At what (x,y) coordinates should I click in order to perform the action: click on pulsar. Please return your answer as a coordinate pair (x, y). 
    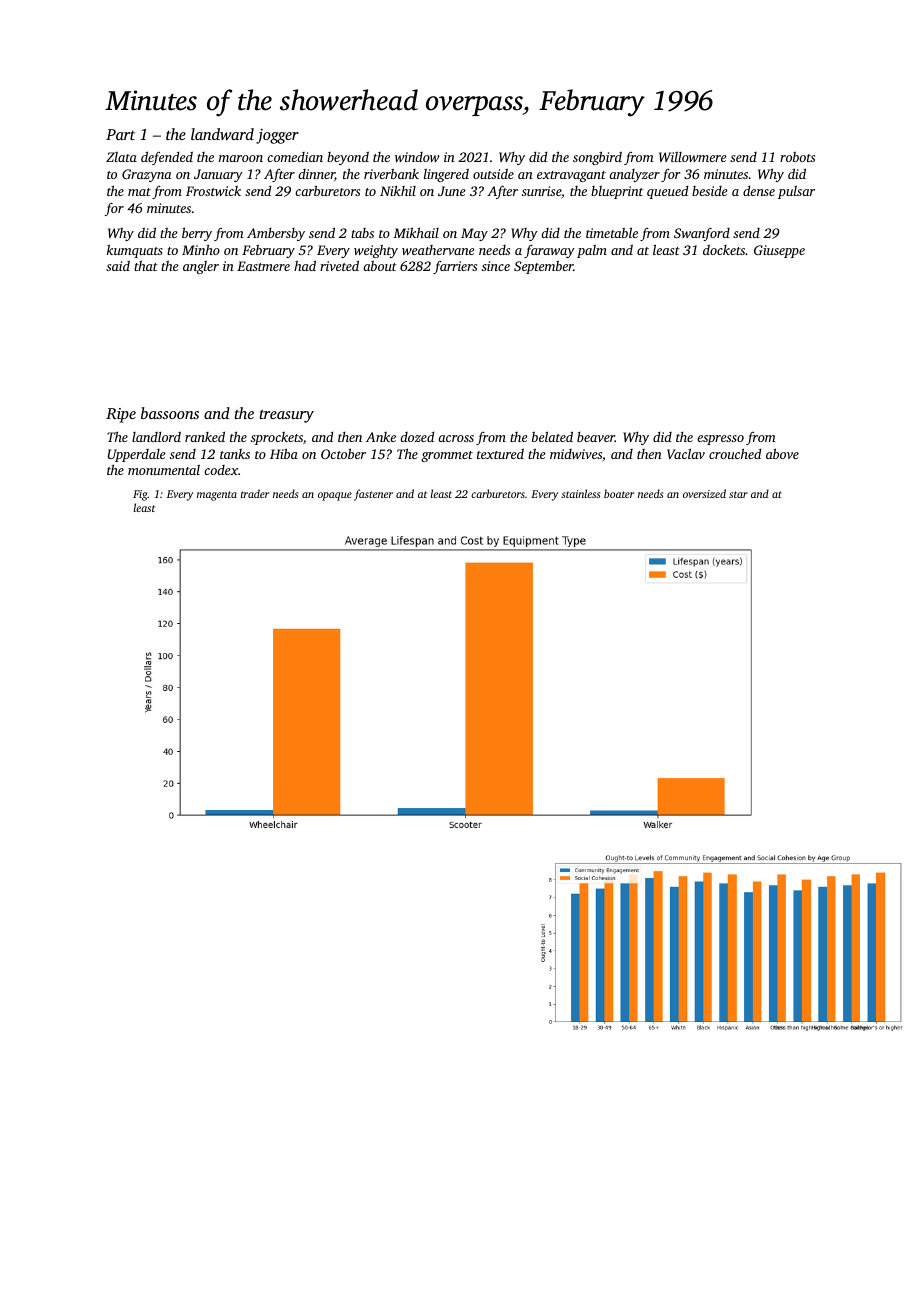
    Looking at the image, I should click on (796, 192).
